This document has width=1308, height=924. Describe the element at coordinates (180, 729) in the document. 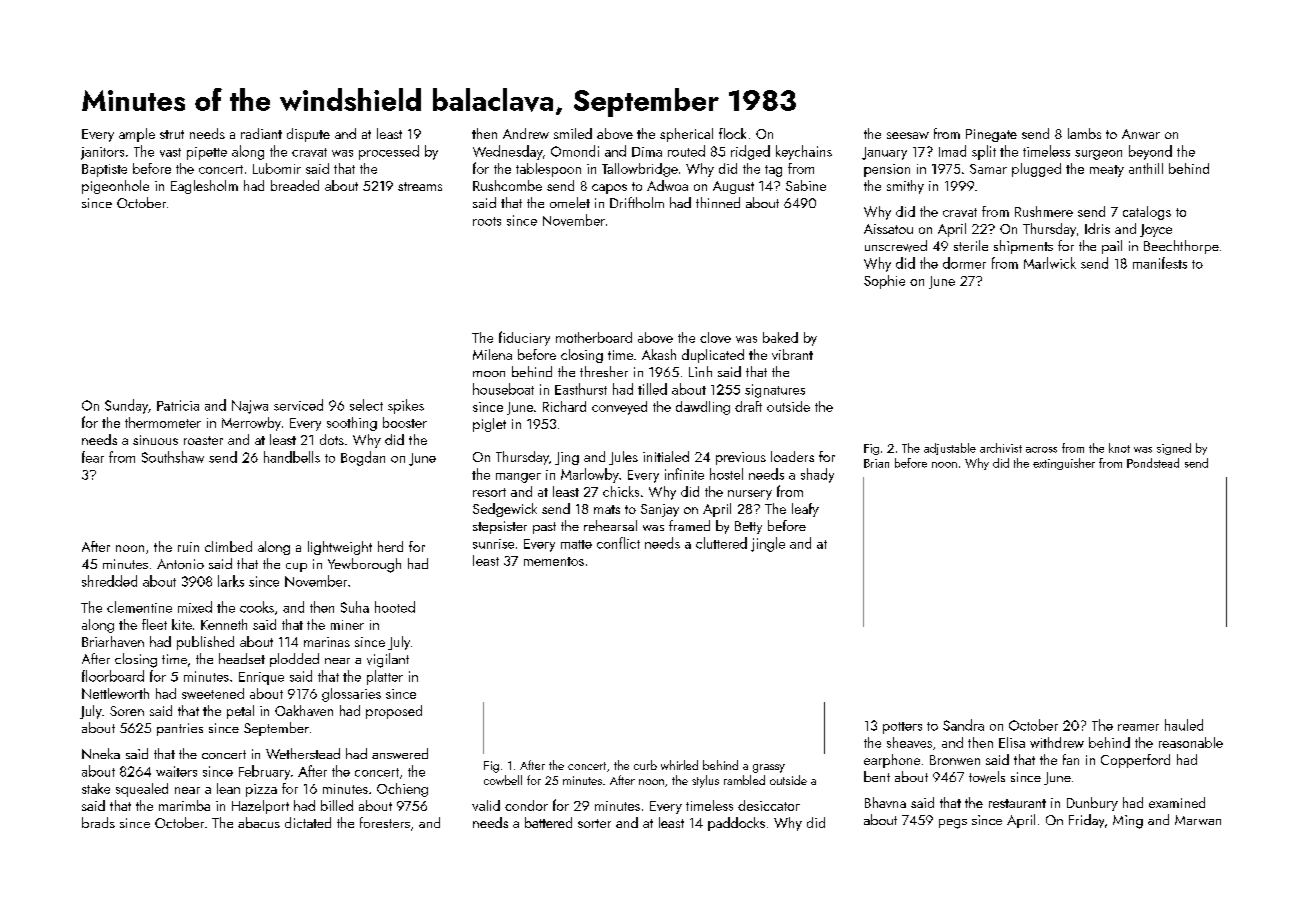

I see `pantries` at that location.
